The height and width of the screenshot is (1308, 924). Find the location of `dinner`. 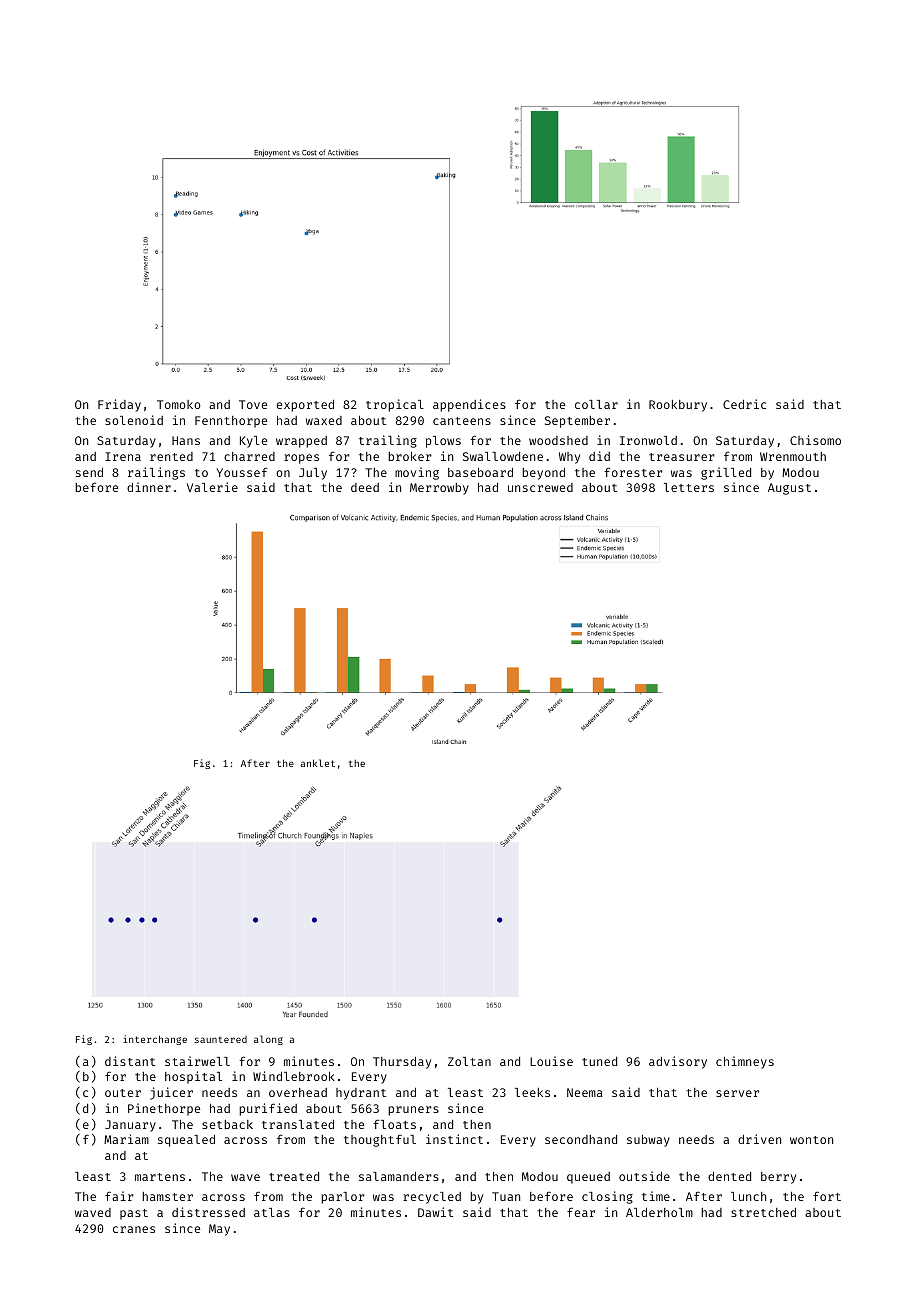

dinner is located at coordinates (149, 487).
